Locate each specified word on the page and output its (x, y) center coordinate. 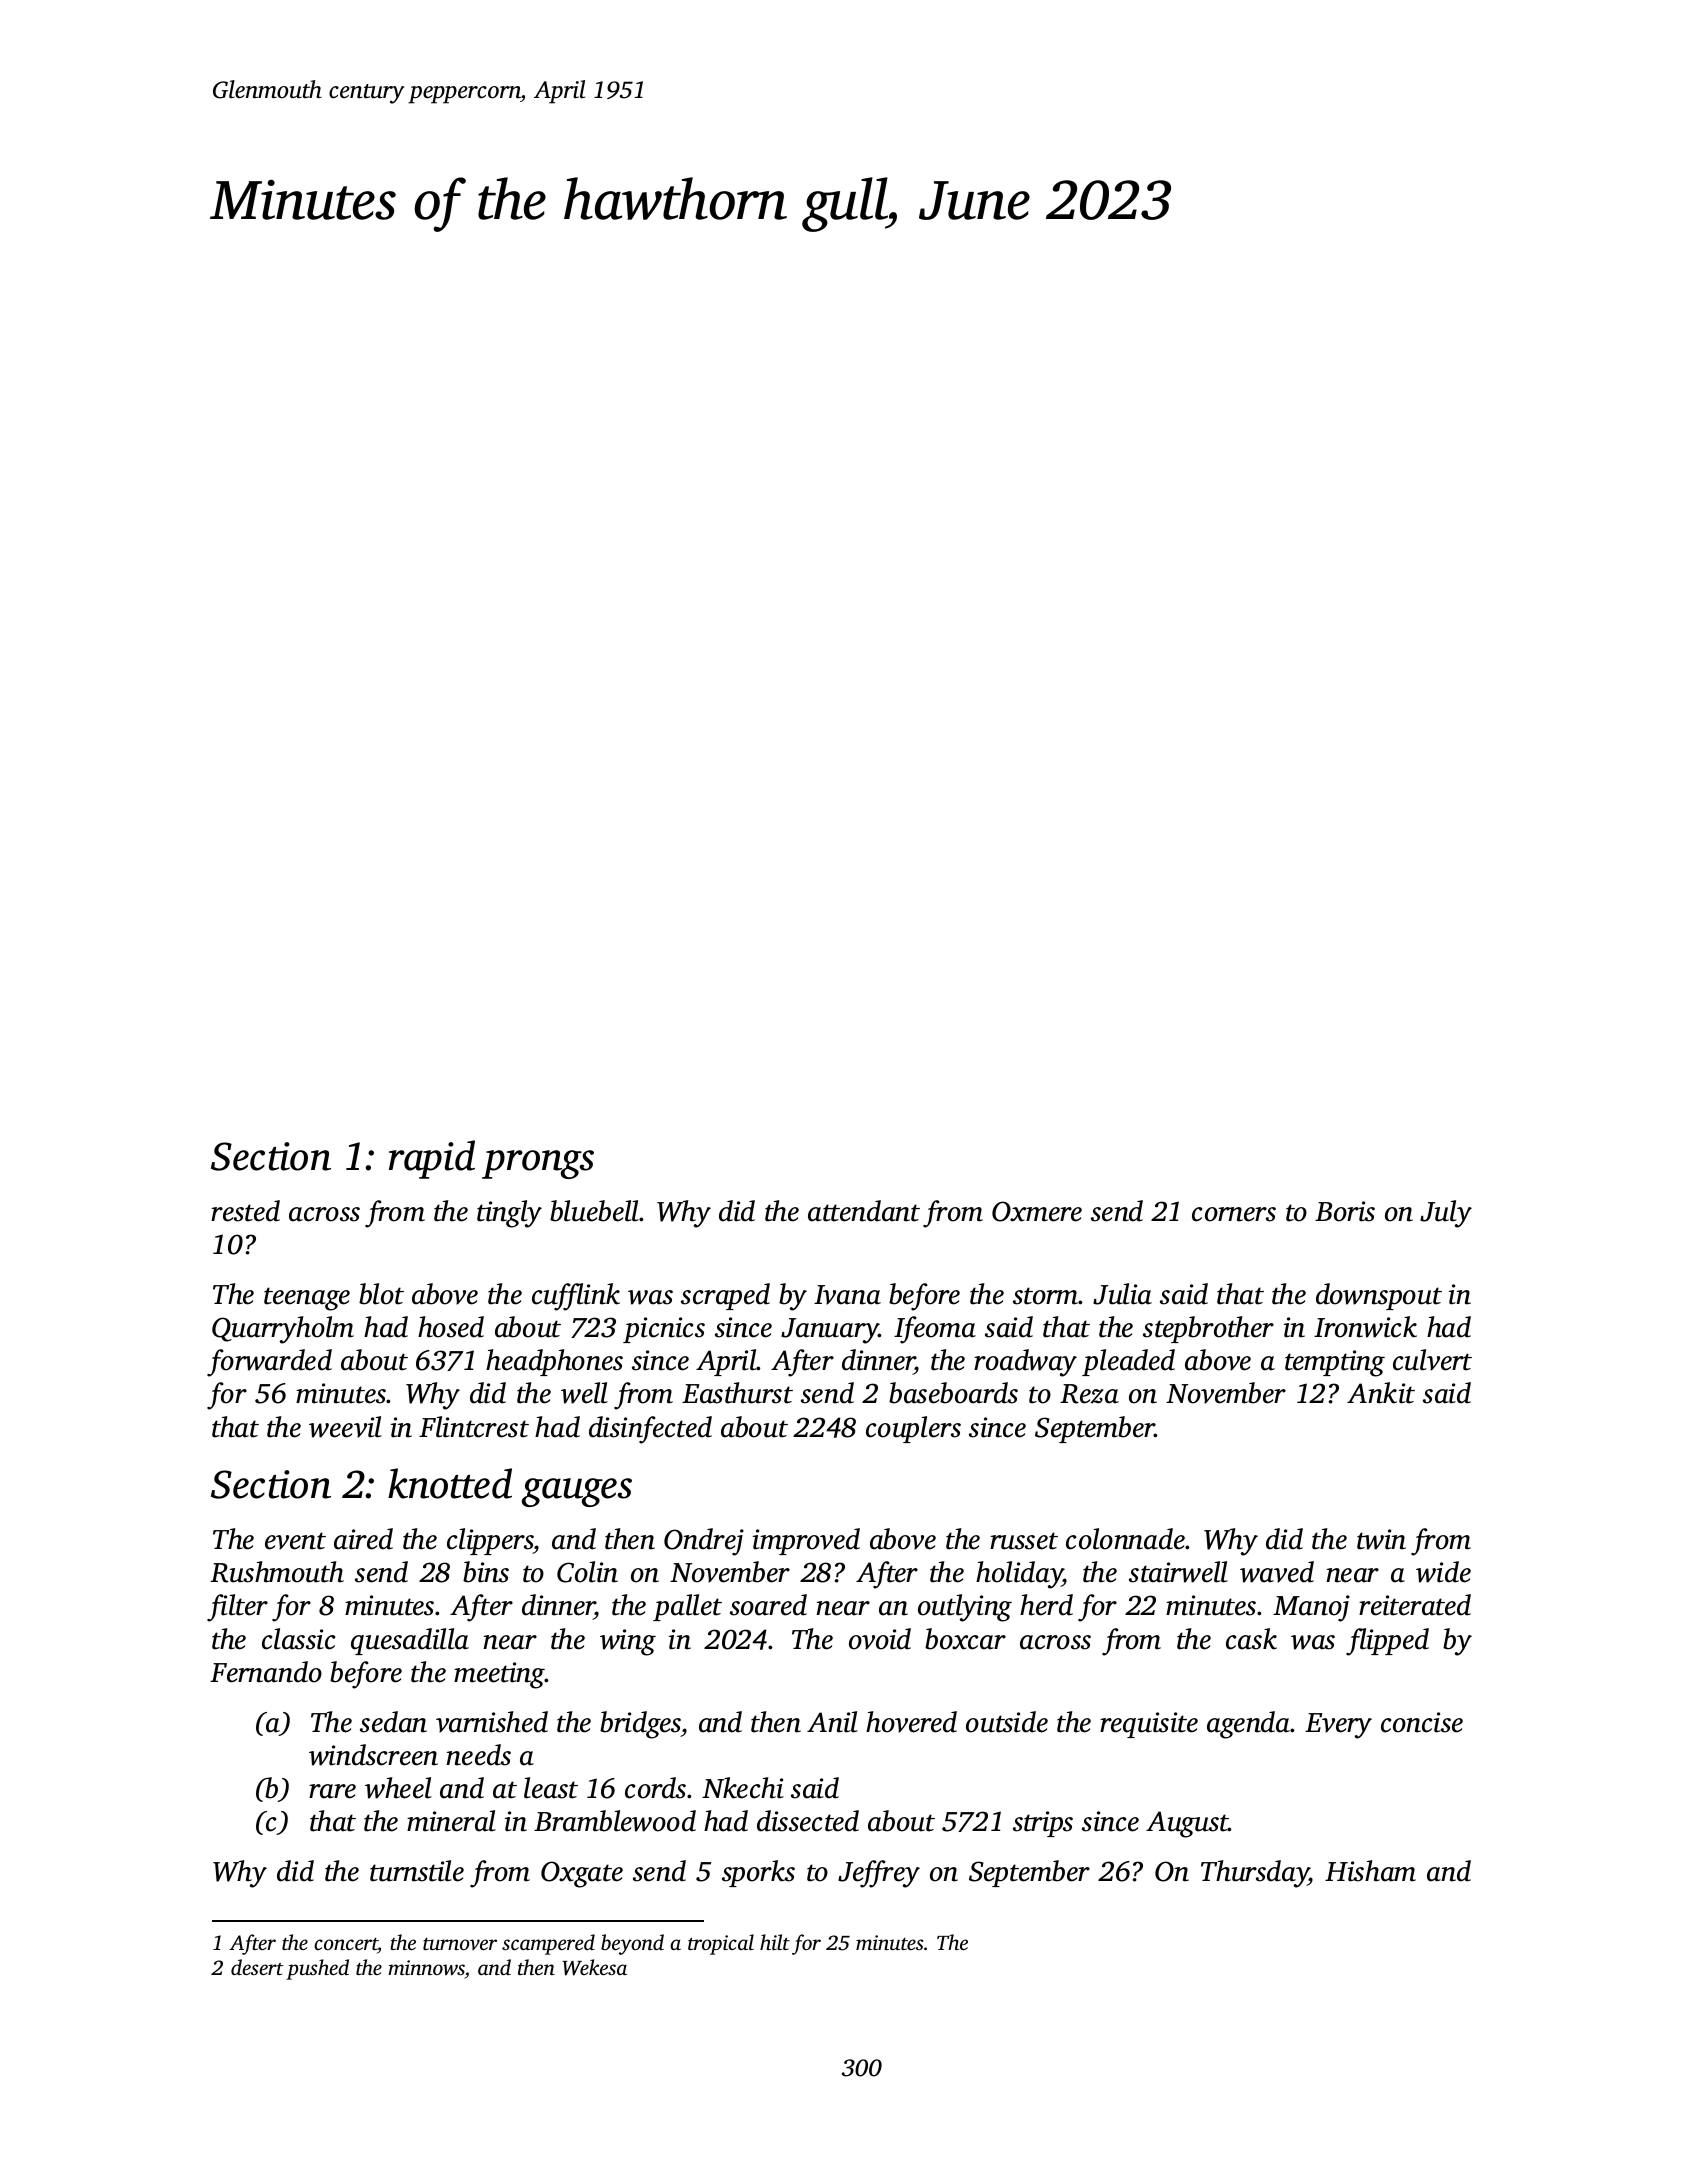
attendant (864, 1211)
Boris (1345, 1211)
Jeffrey (879, 1874)
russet (1024, 1541)
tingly (509, 1214)
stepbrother (1208, 1329)
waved (1277, 1572)
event (295, 1541)
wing (628, 1642)
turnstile (417, 1871)
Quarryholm (283, 1330)
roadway (1025, 1363)
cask (1251, 1639)
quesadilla (410, 1641)
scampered (548, 1944)
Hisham (1370, 1871)
